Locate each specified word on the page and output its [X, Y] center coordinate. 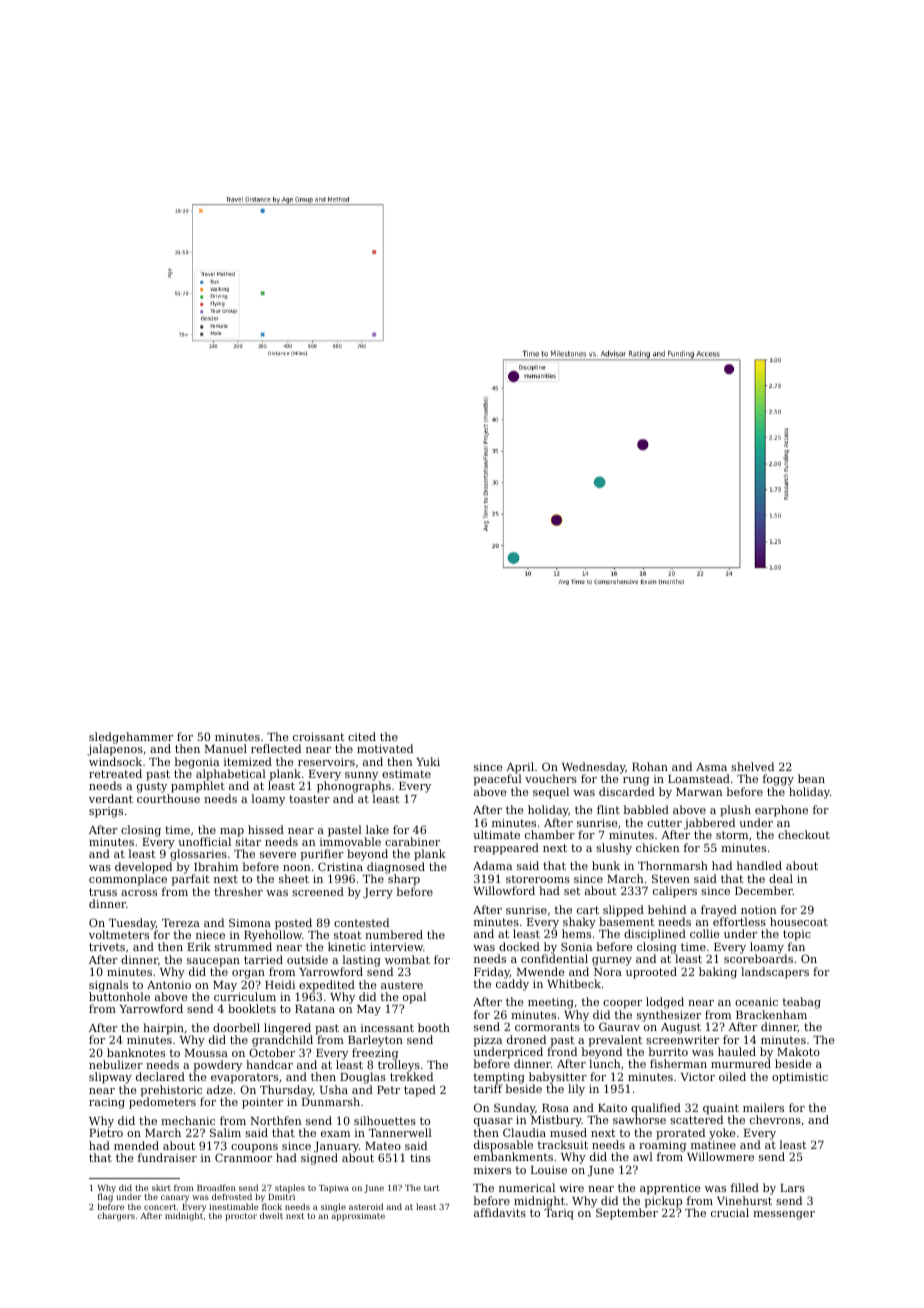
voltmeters [119, 934]
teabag [801, 1003]
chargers [116, 1216]
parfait [190, 880]
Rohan [650, 766]
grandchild [282, 1041]
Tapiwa [334, 1189]
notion [759, 910]
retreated [115, 773]
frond [562, 1051]
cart [588, 910]
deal [781, 878]
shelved [752, 766]
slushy [614, 849]
